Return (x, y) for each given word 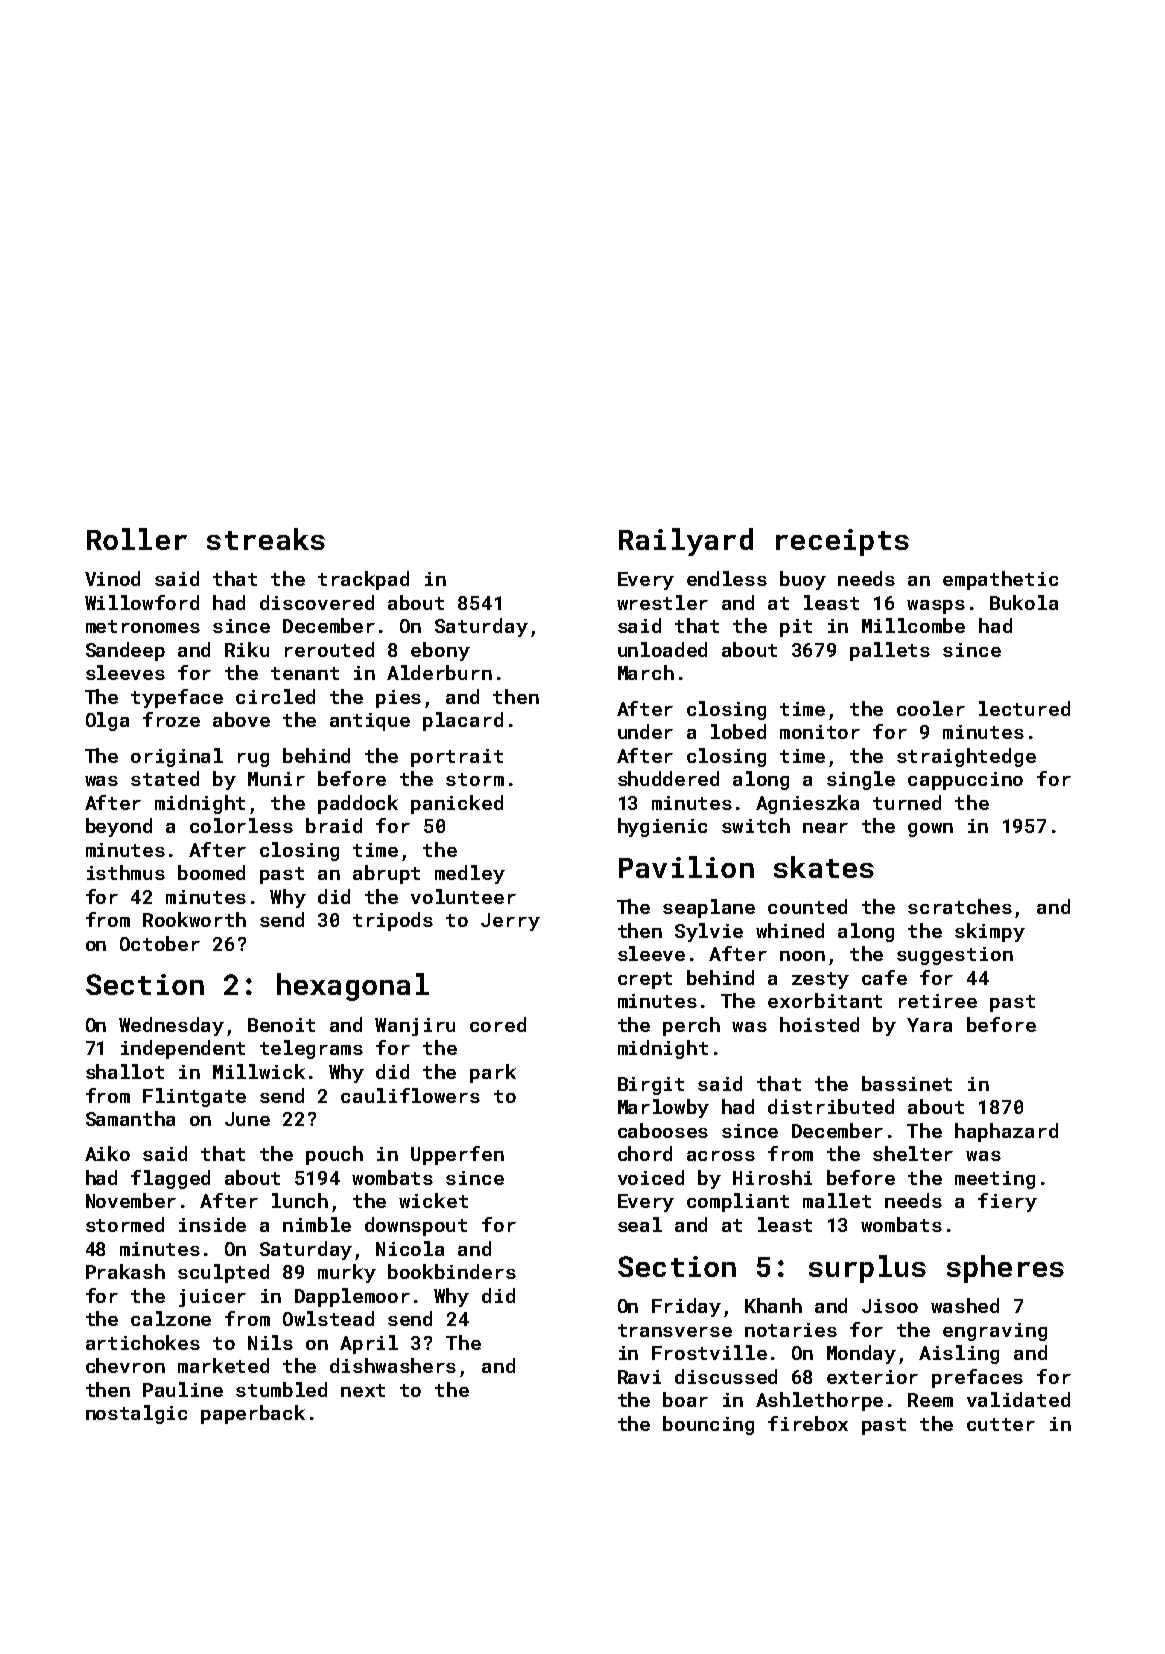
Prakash (125, 1271)
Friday (686, 1307)
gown (930, 830)
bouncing (708, 1425)
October (160, 943)
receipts (842, 542)
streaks (266, 539)
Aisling (959, 1354)
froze (171, 719)
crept (645, 980)
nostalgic (136, 1414)
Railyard (686, 542)
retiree (938, 1001)
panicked (457, 804)
